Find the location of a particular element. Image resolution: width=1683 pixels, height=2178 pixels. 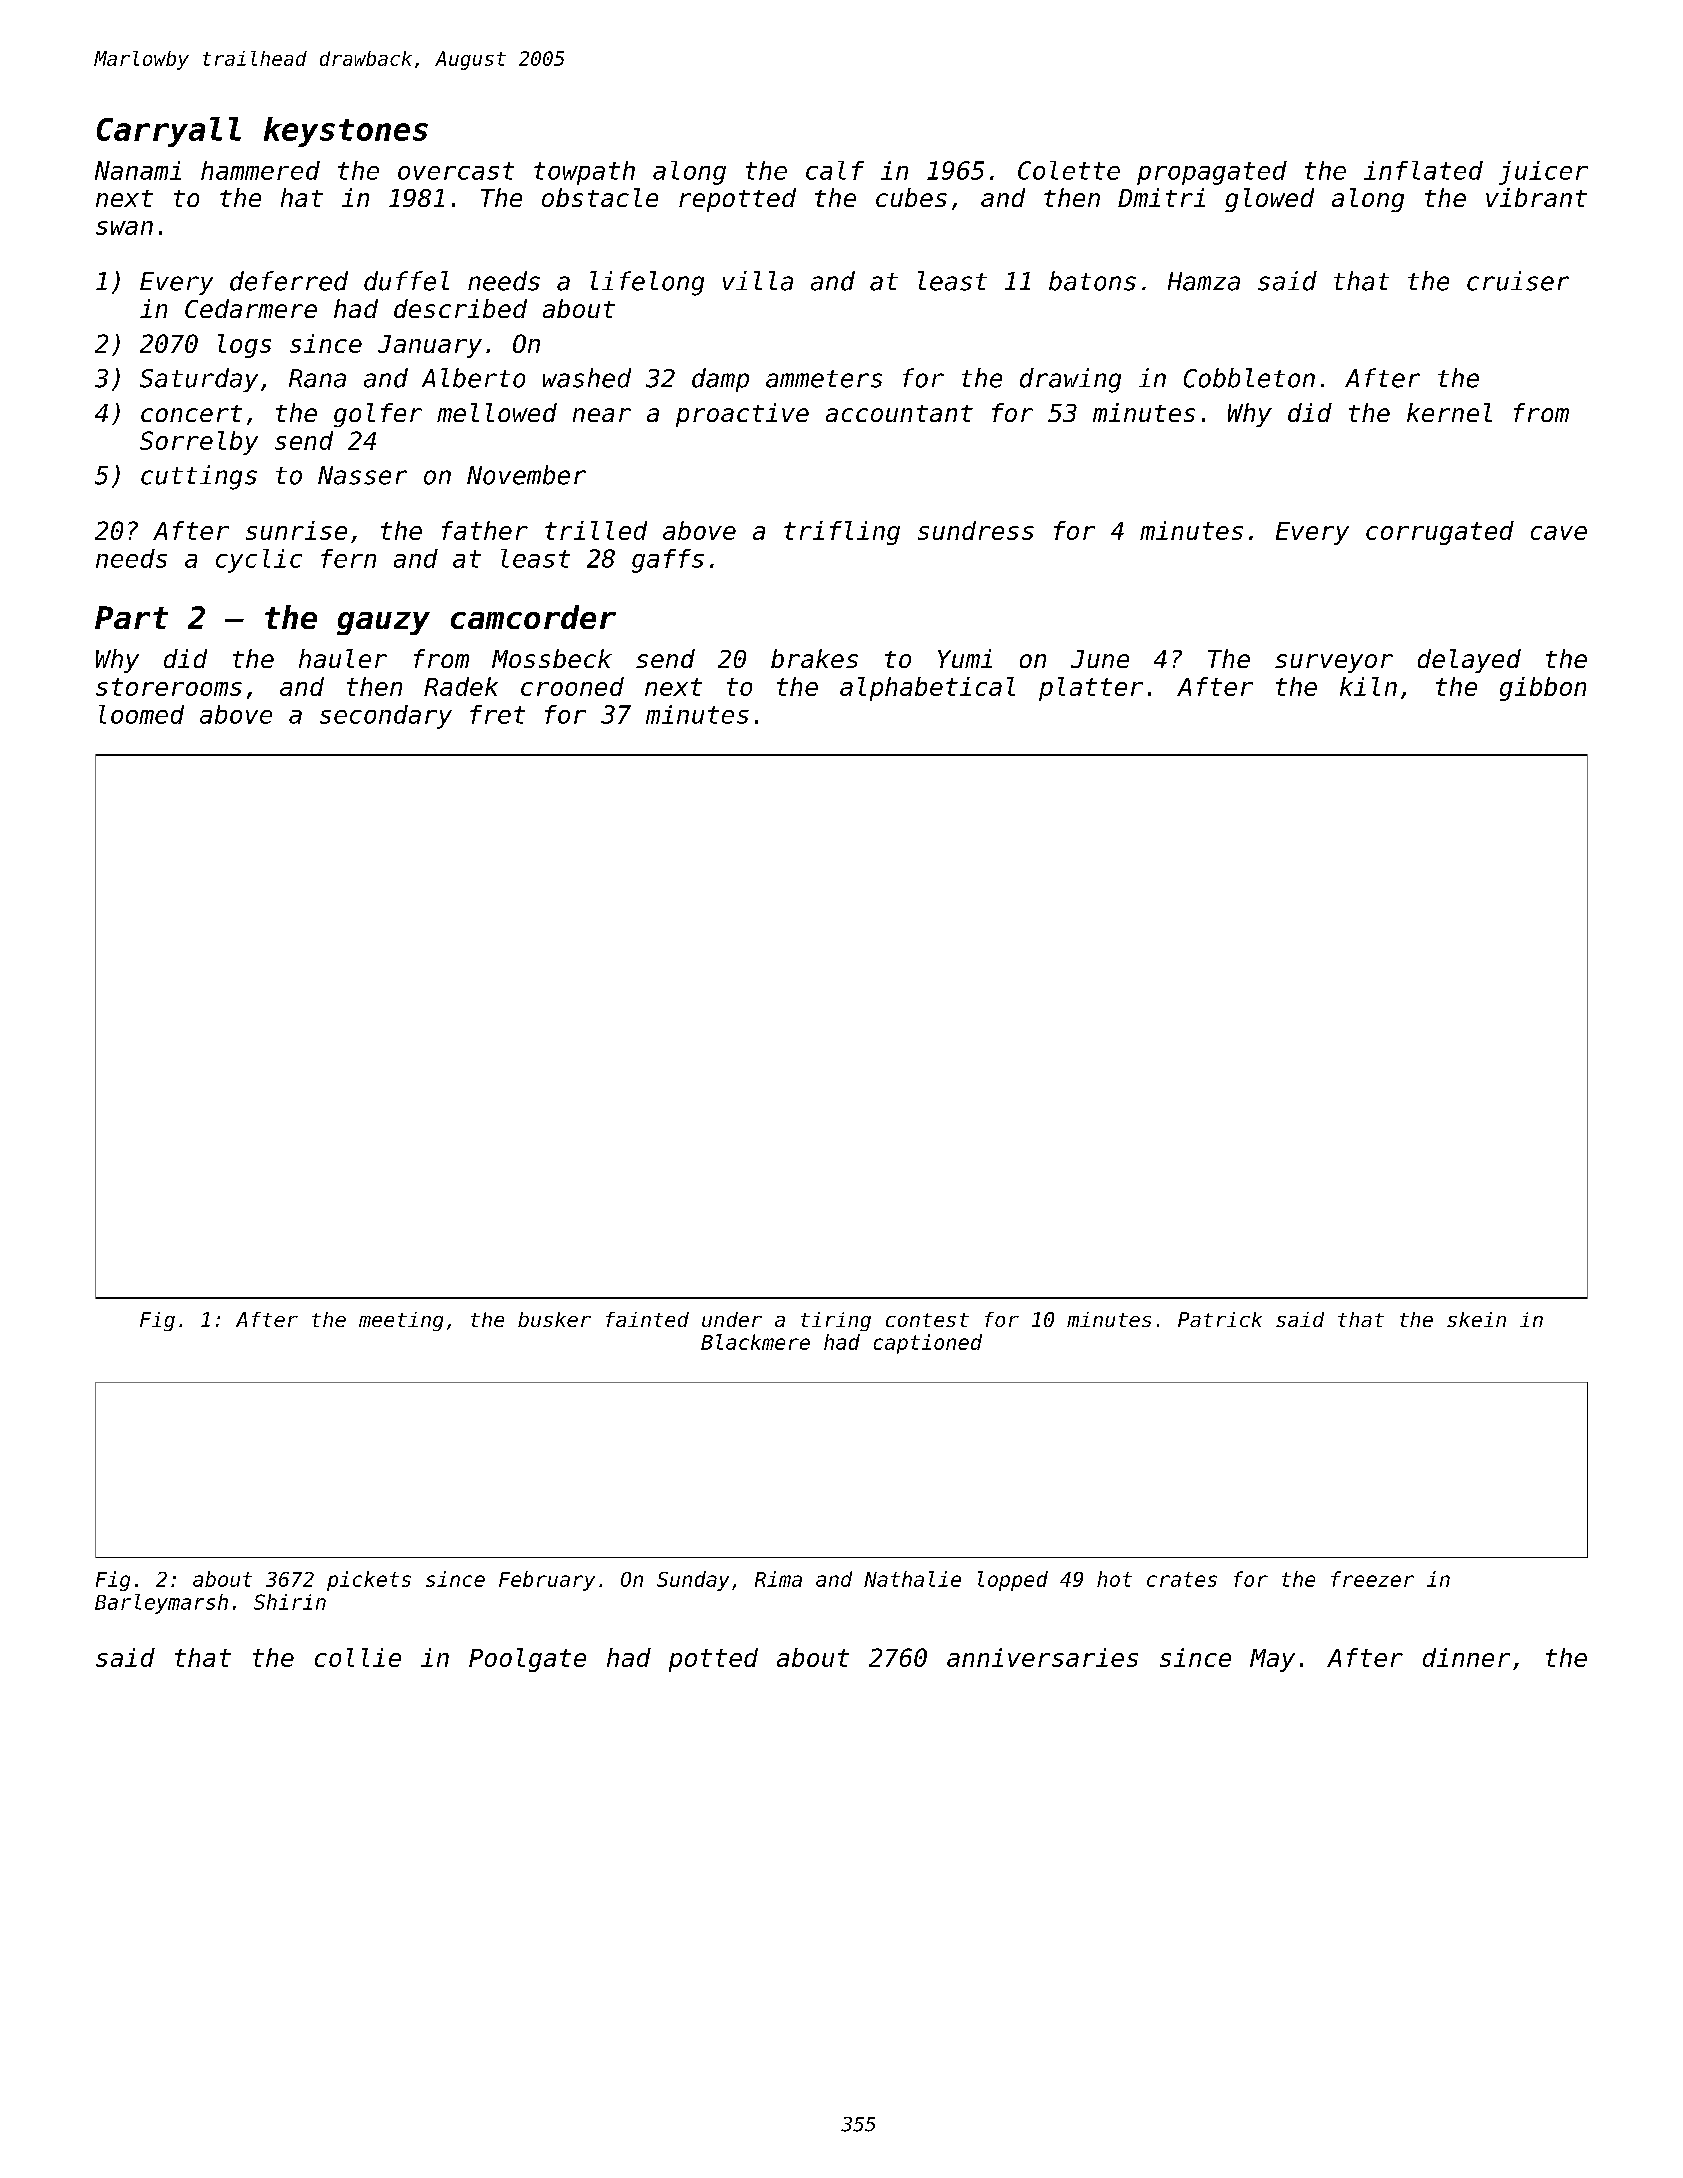

calf is located at coordinates (835, 170).
